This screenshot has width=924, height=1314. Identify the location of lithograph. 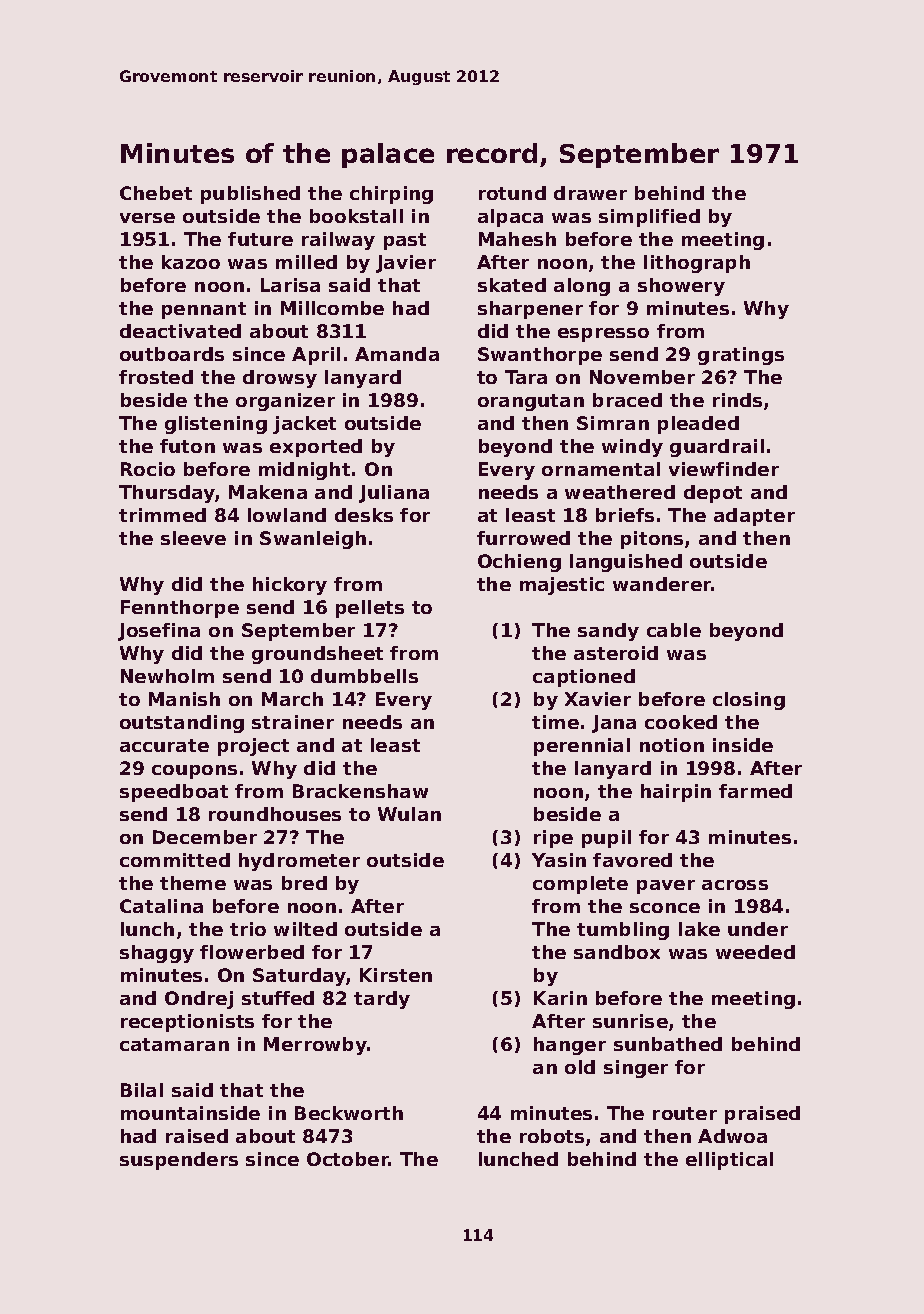
(697, 264).
